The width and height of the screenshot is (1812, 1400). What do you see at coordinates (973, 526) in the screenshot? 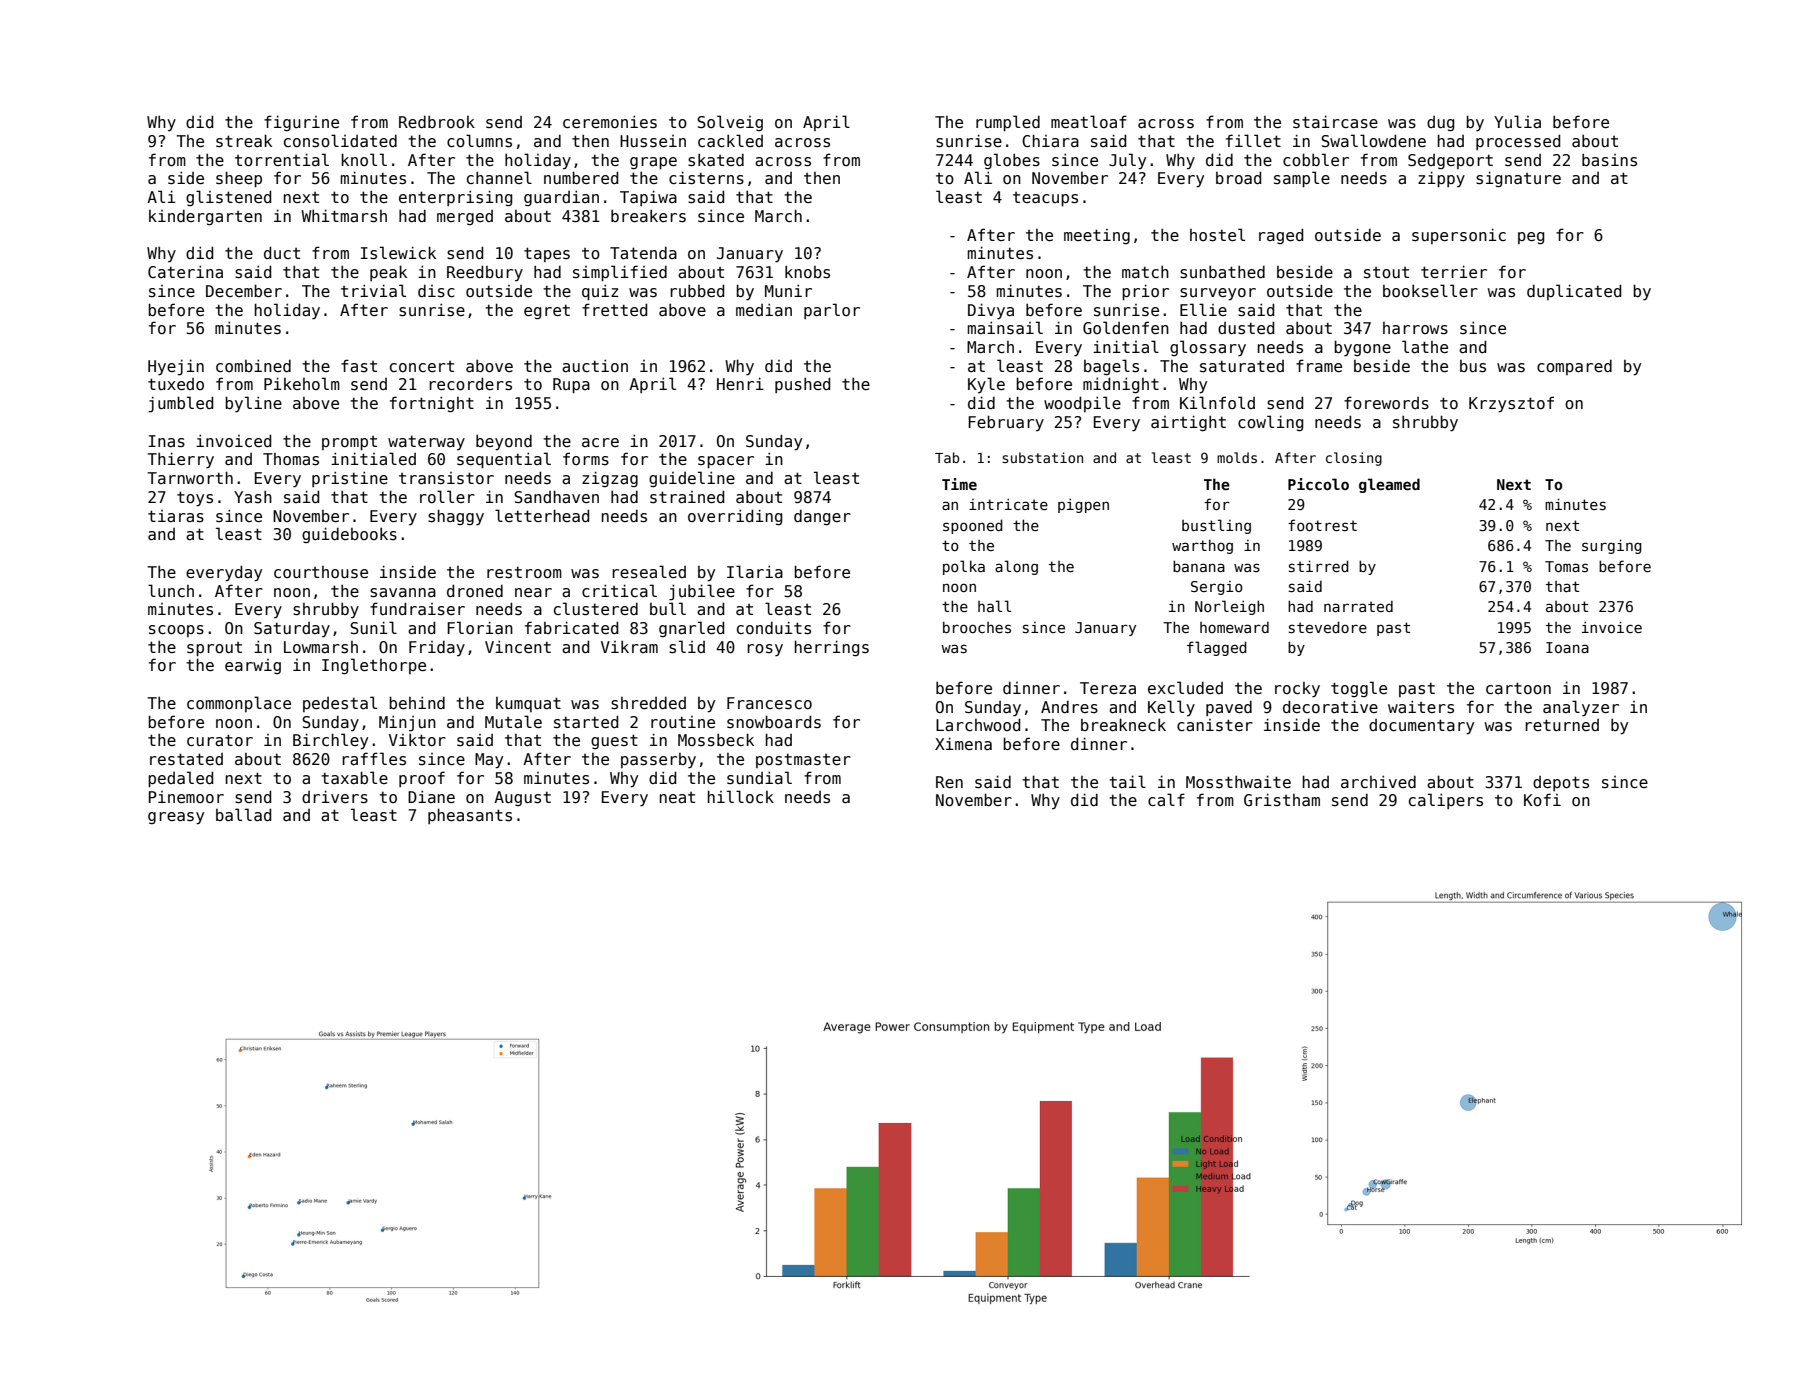
I see `spooned` at bounding box center [973, 526].
